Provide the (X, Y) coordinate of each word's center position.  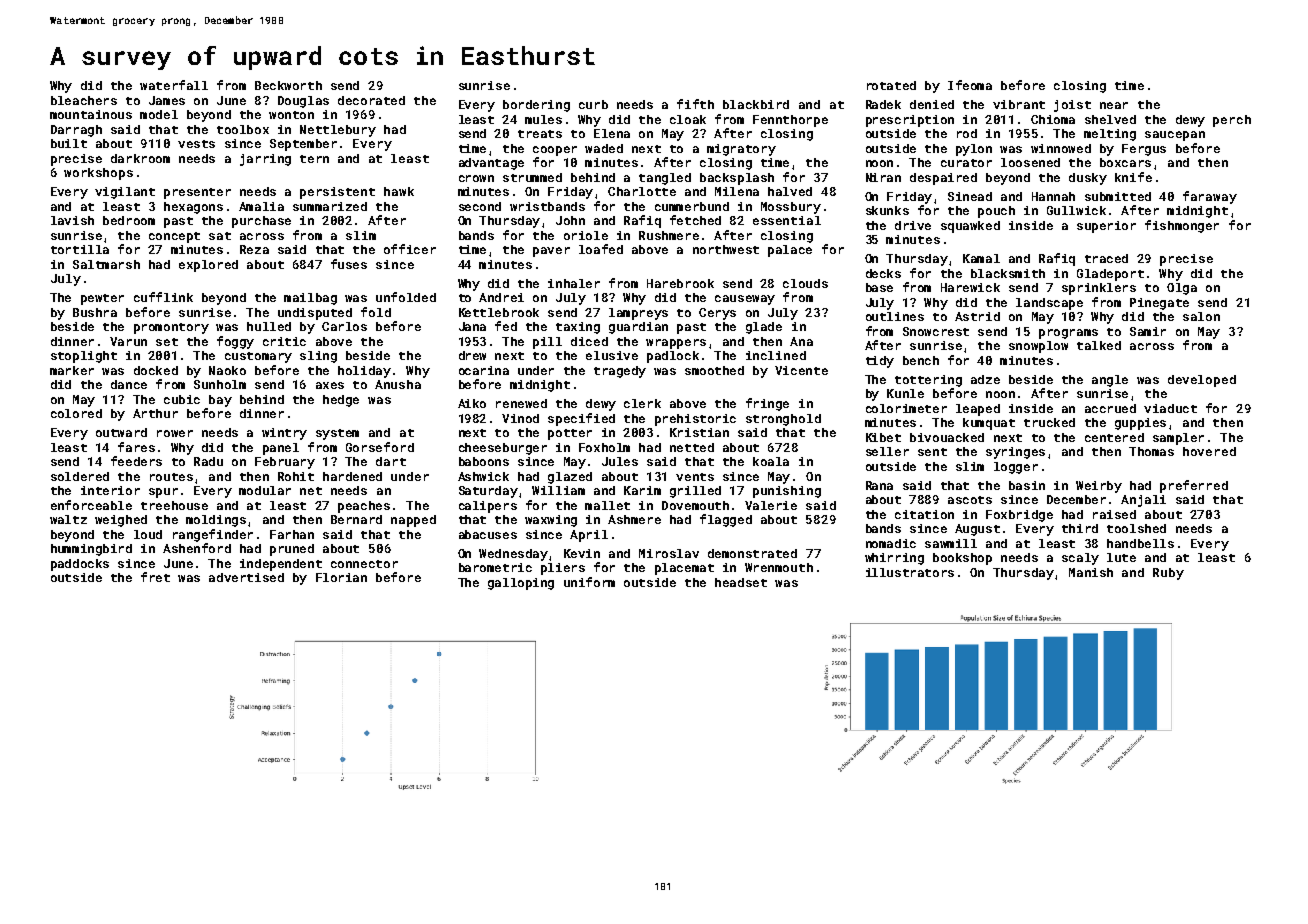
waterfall (174, 85)
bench (921, 360)
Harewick (970, 287)
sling (318, 357)
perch (1232, 121)
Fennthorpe (790, 121)
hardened (352, 476)
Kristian (699, 432)
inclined (776, 355)
